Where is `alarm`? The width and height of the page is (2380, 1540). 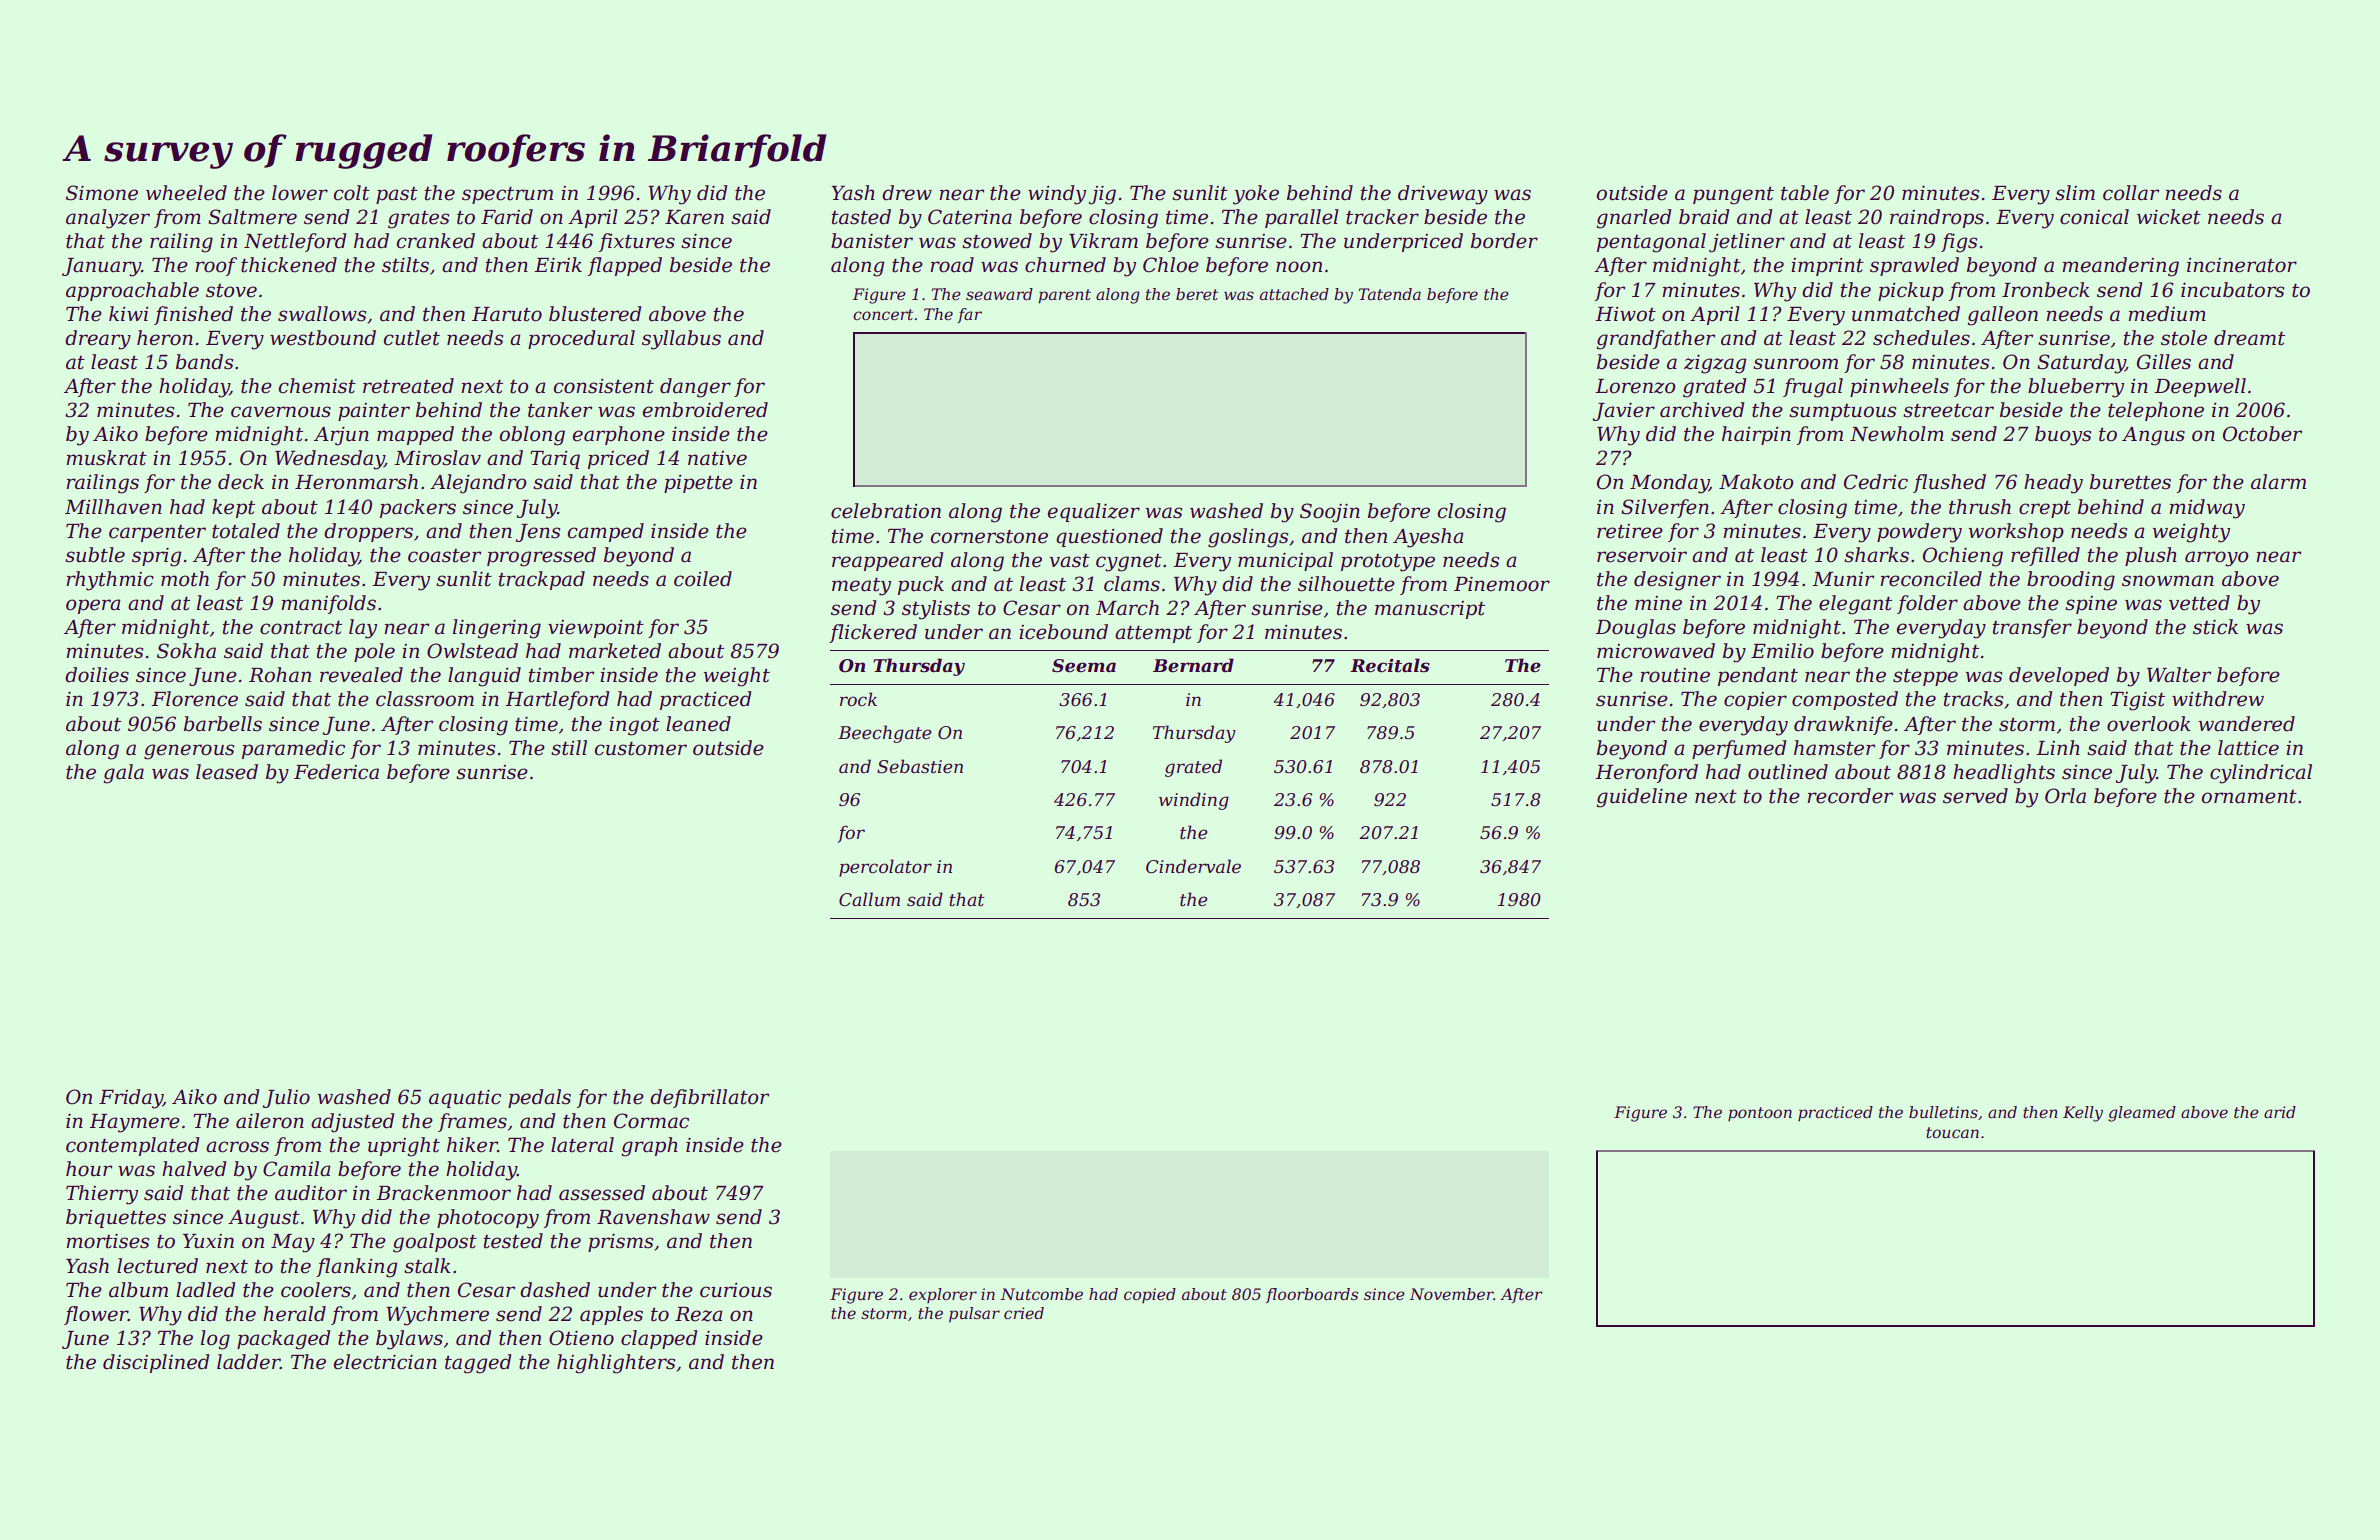 alarm is located at coordinates (2278, 482).
